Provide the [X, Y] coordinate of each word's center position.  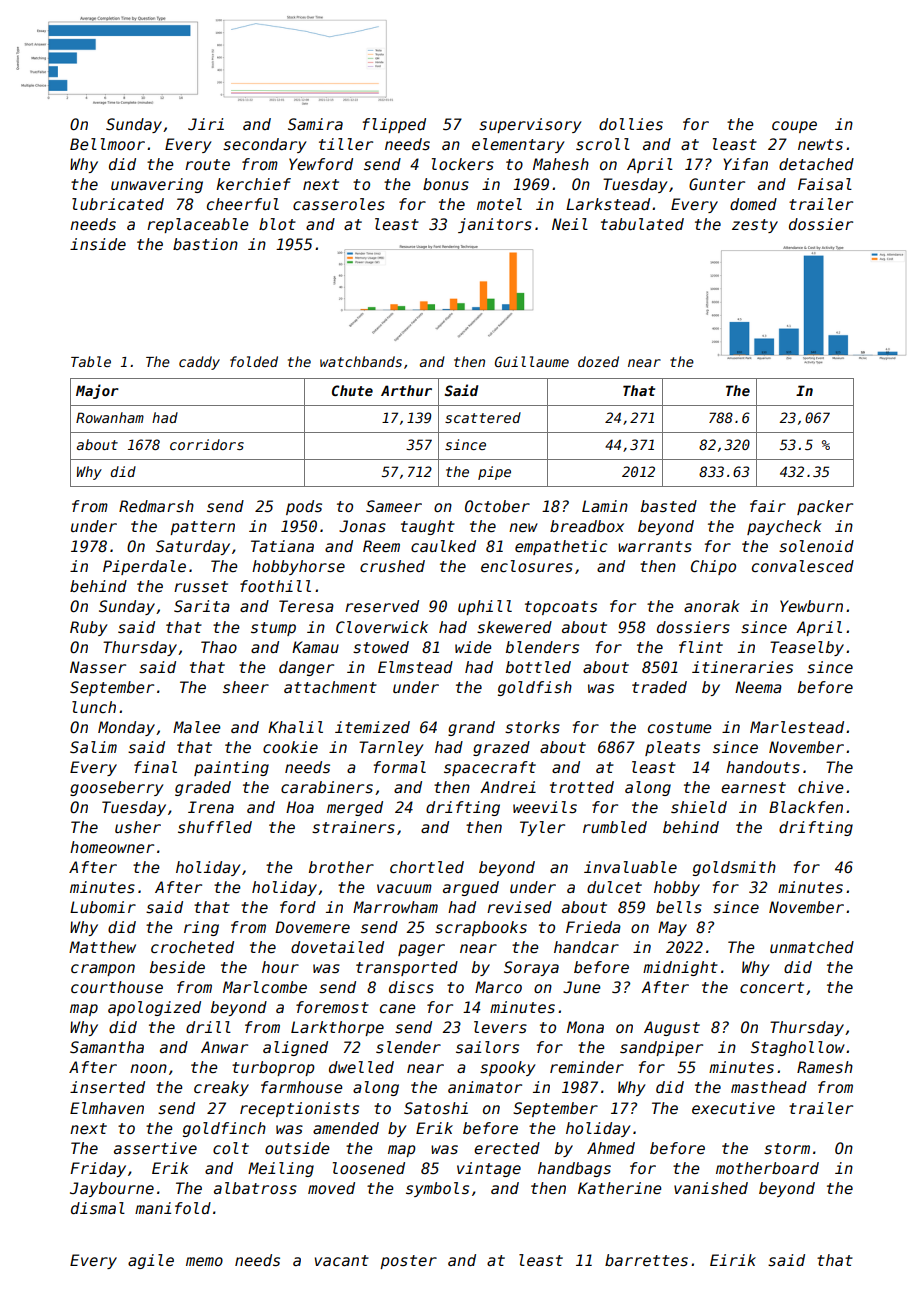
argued [471, 888]
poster [408, 1262]
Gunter [717, 184]
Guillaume [532, 361]
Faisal [825, 184]
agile [151, 1261]
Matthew [102, 947]
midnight [680, 968]
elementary [518, 145]
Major [97, 391]
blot [277, 224]
